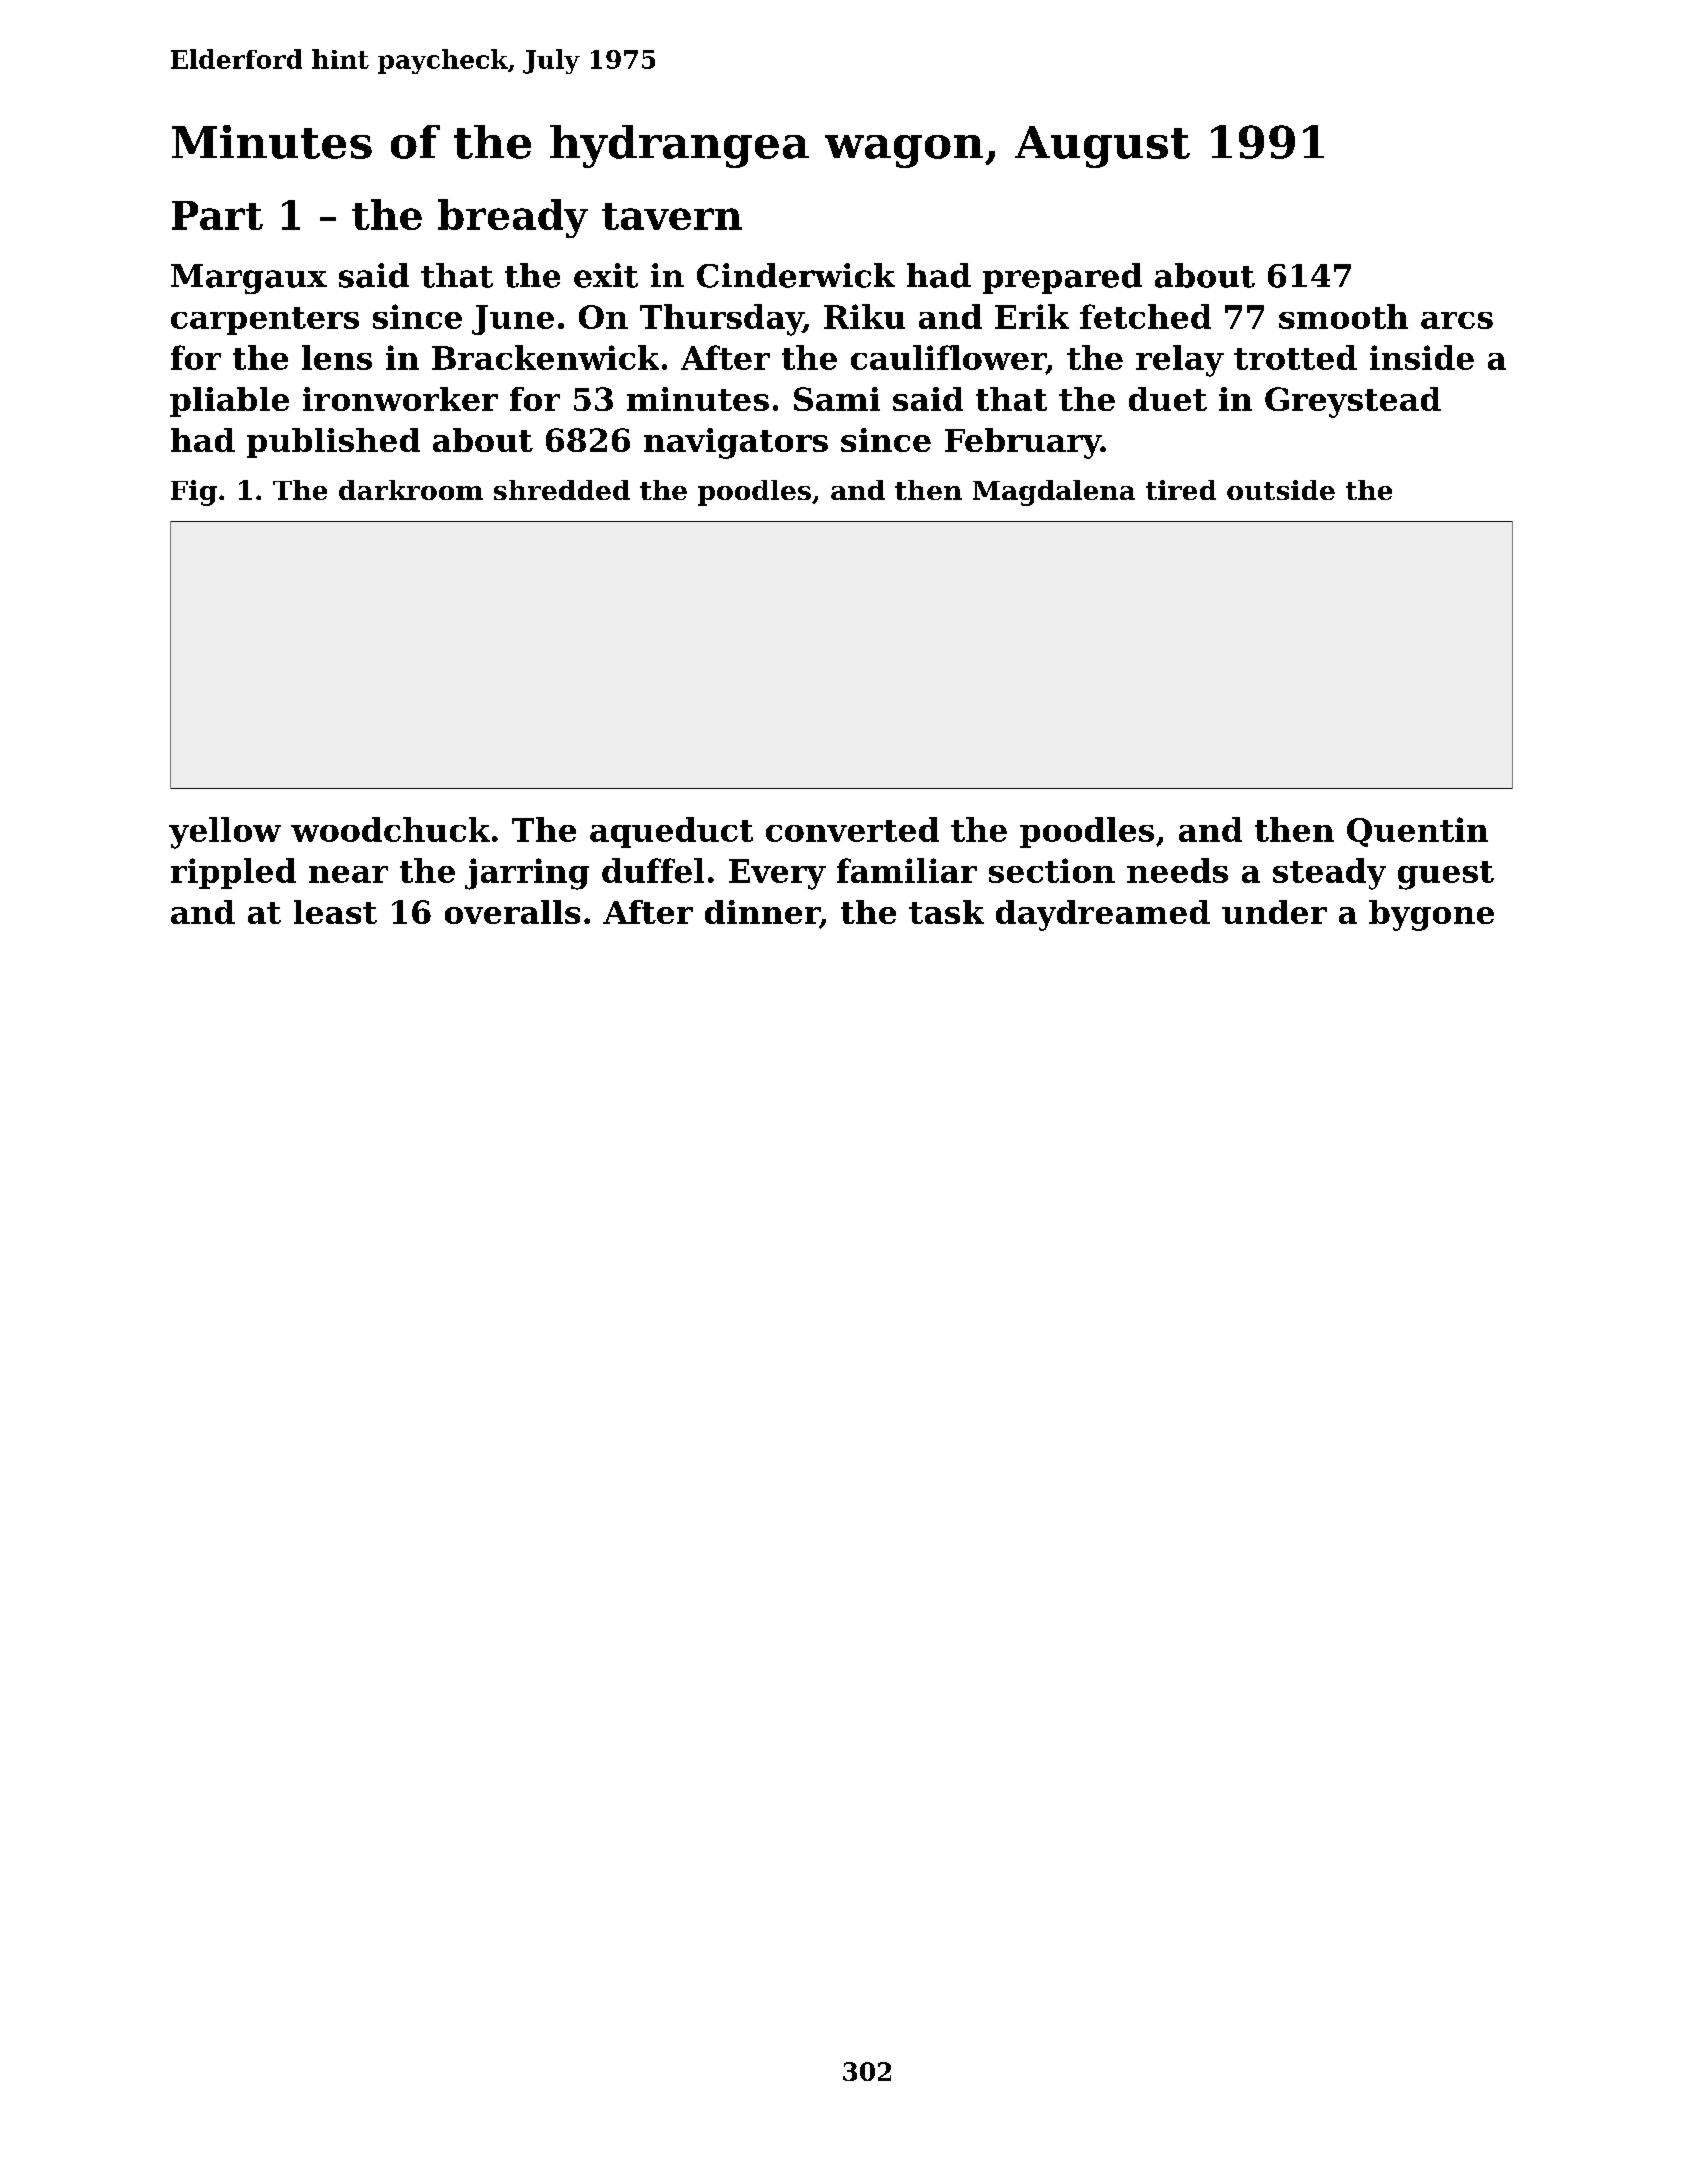  I want to click on woodchuck, so click(390, 829).
